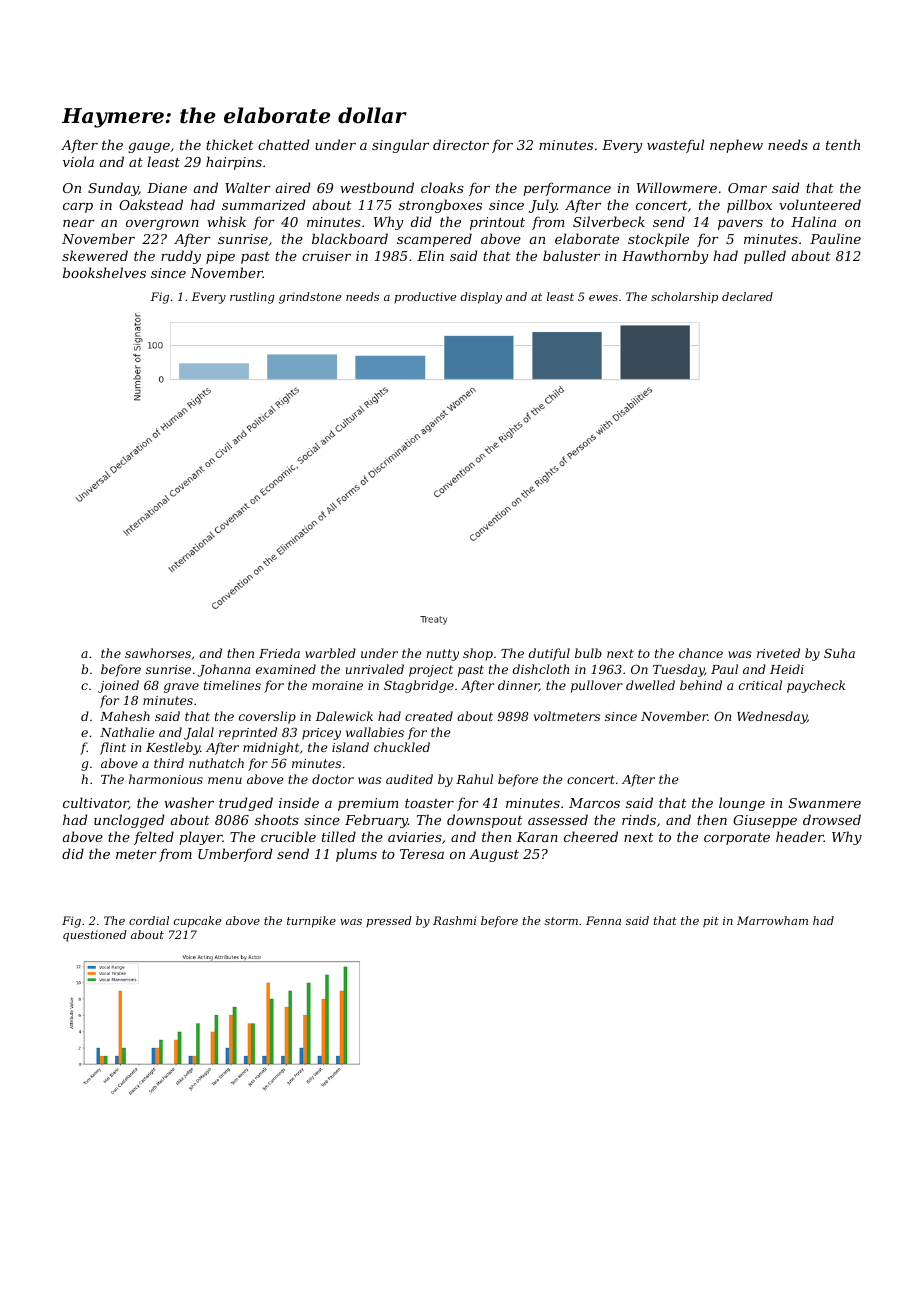  What do you see at coordinates (400, 146) in the image?
I see `singular` at bounding box center [400, 146].
